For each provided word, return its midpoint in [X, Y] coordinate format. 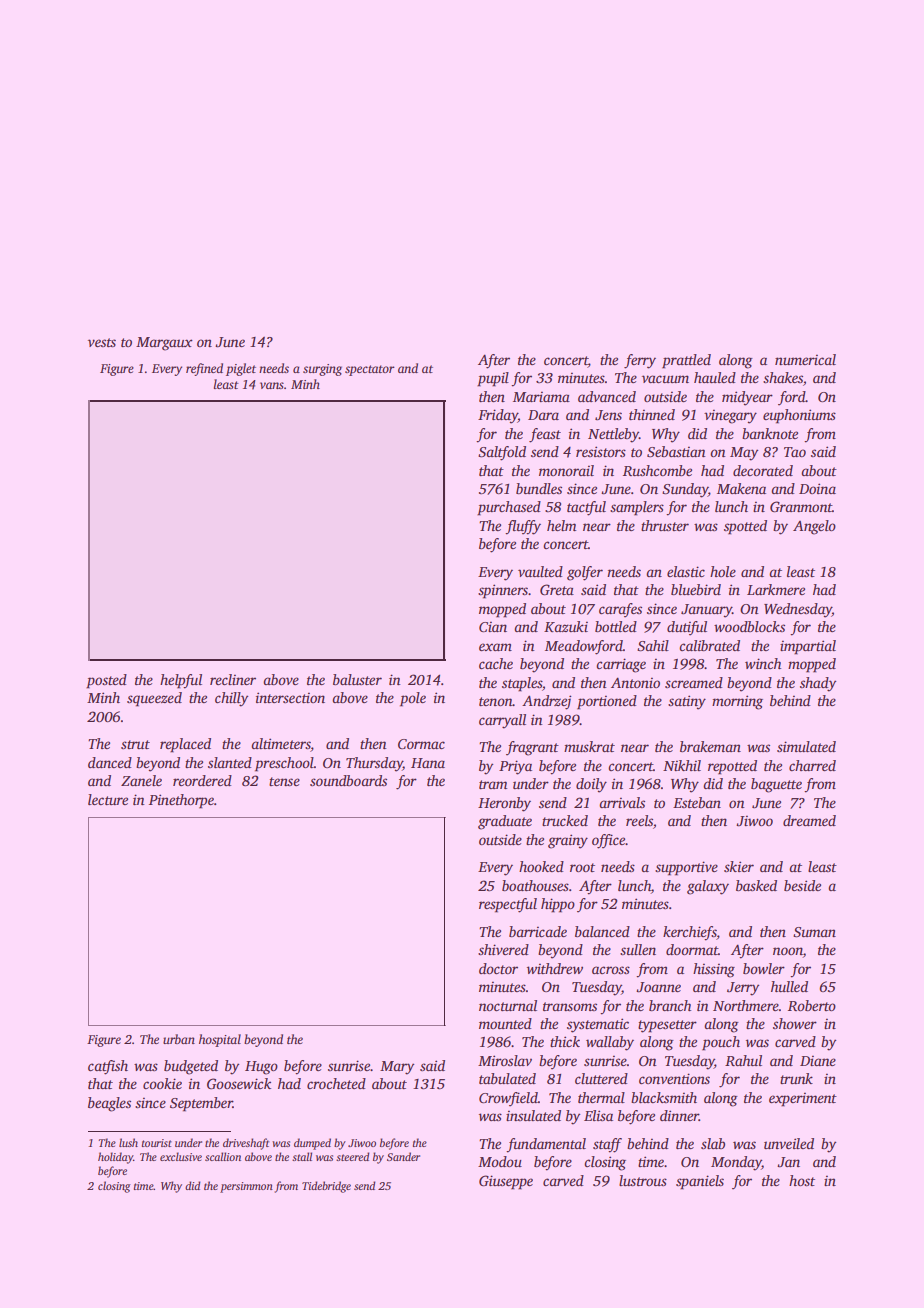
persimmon [246, 1187]
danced [110, 762]
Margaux [164, 344]
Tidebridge [326, 1187]
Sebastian [676, 451]
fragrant [532, 748]
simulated [806, 746]
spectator [370, 370]
